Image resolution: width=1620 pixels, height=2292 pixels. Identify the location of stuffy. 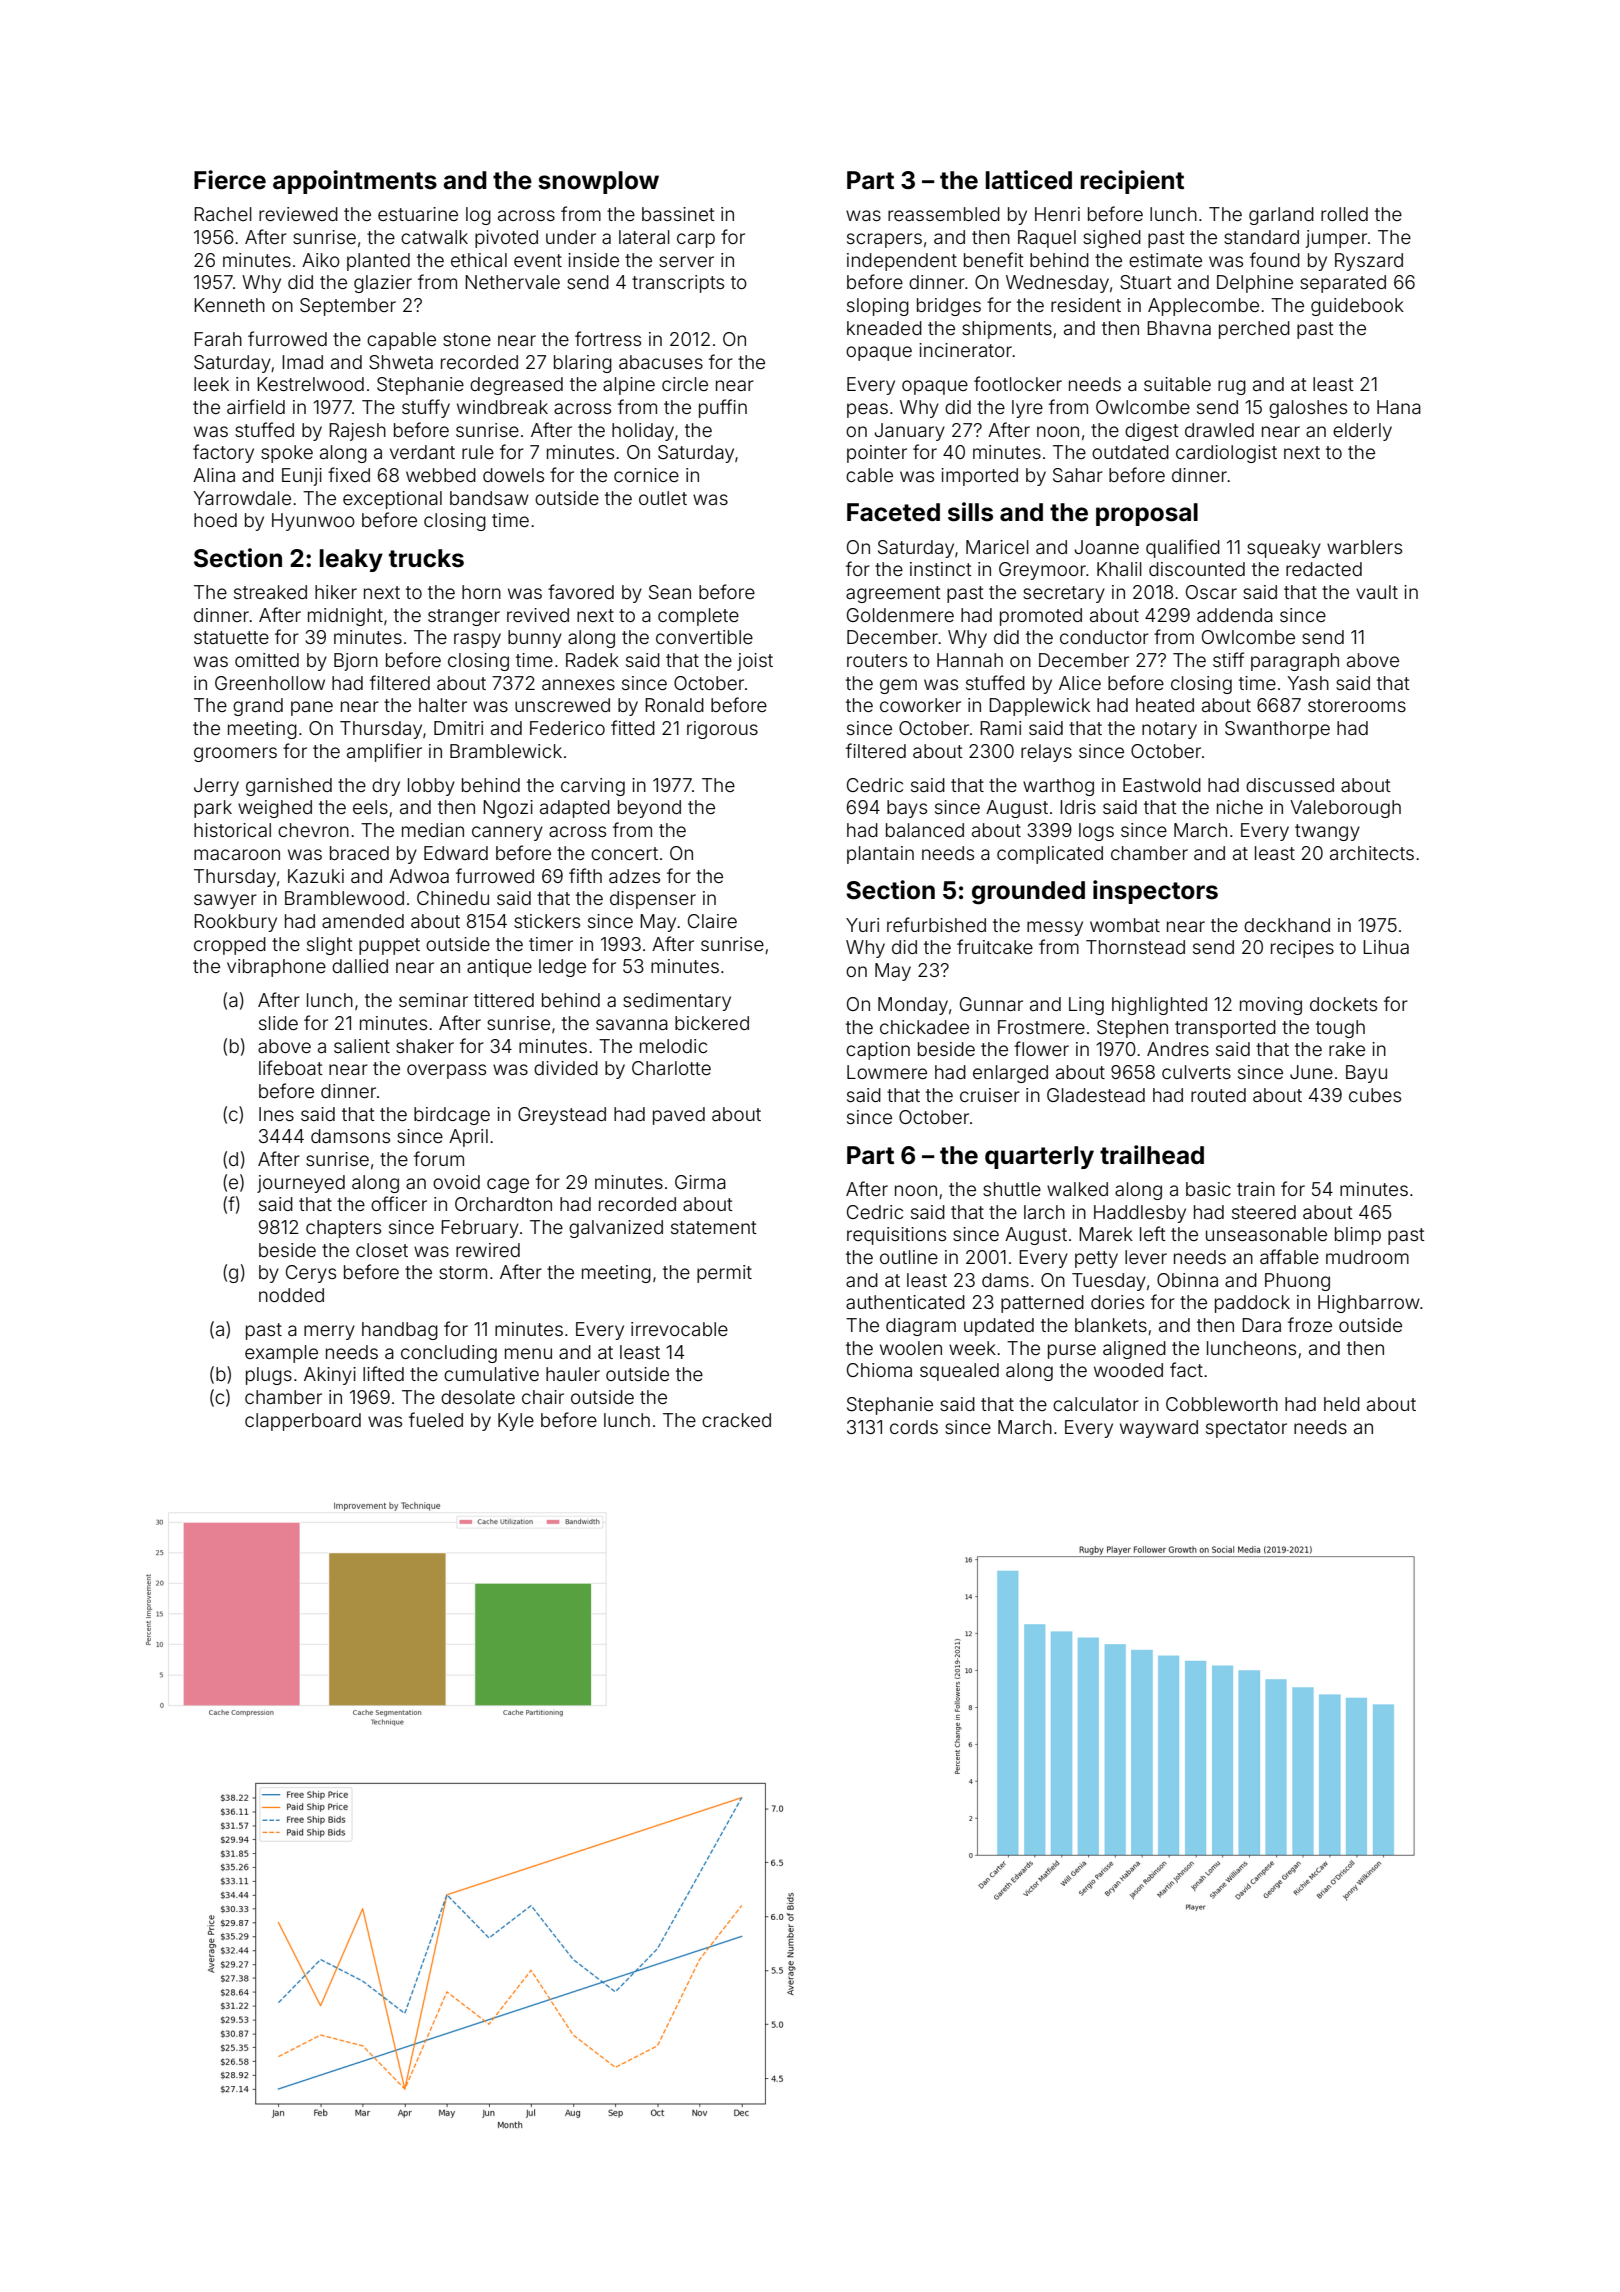
(426, 408).
